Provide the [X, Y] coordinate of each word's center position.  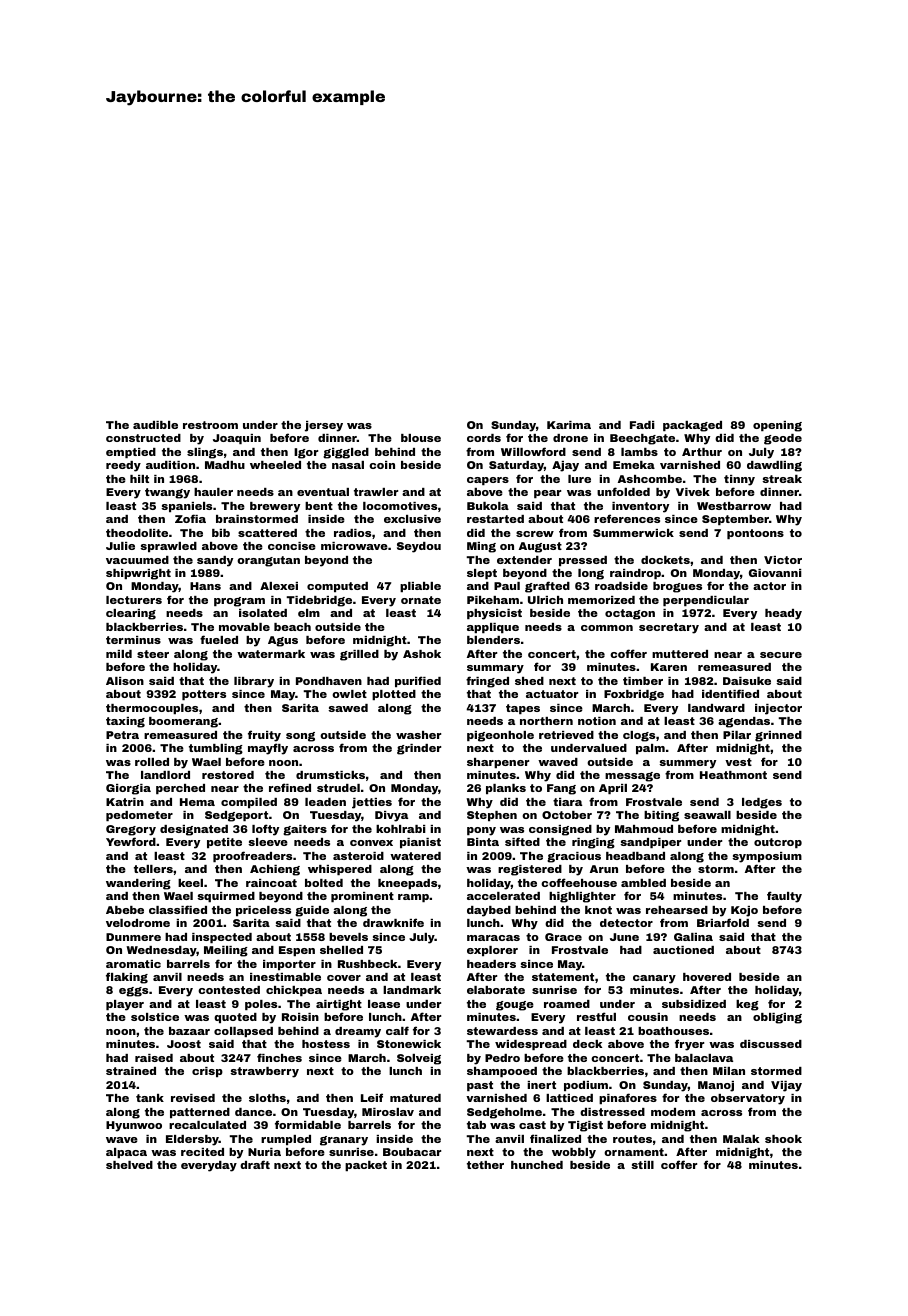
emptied [131, 453]
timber [643, 681]
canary [654, 979]
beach [292, 627]
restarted [495, 519]
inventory [640, 507]
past [480, 1086]
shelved [129, 1165]
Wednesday [161, 951]
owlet [349, 694]
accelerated [503, 896]
